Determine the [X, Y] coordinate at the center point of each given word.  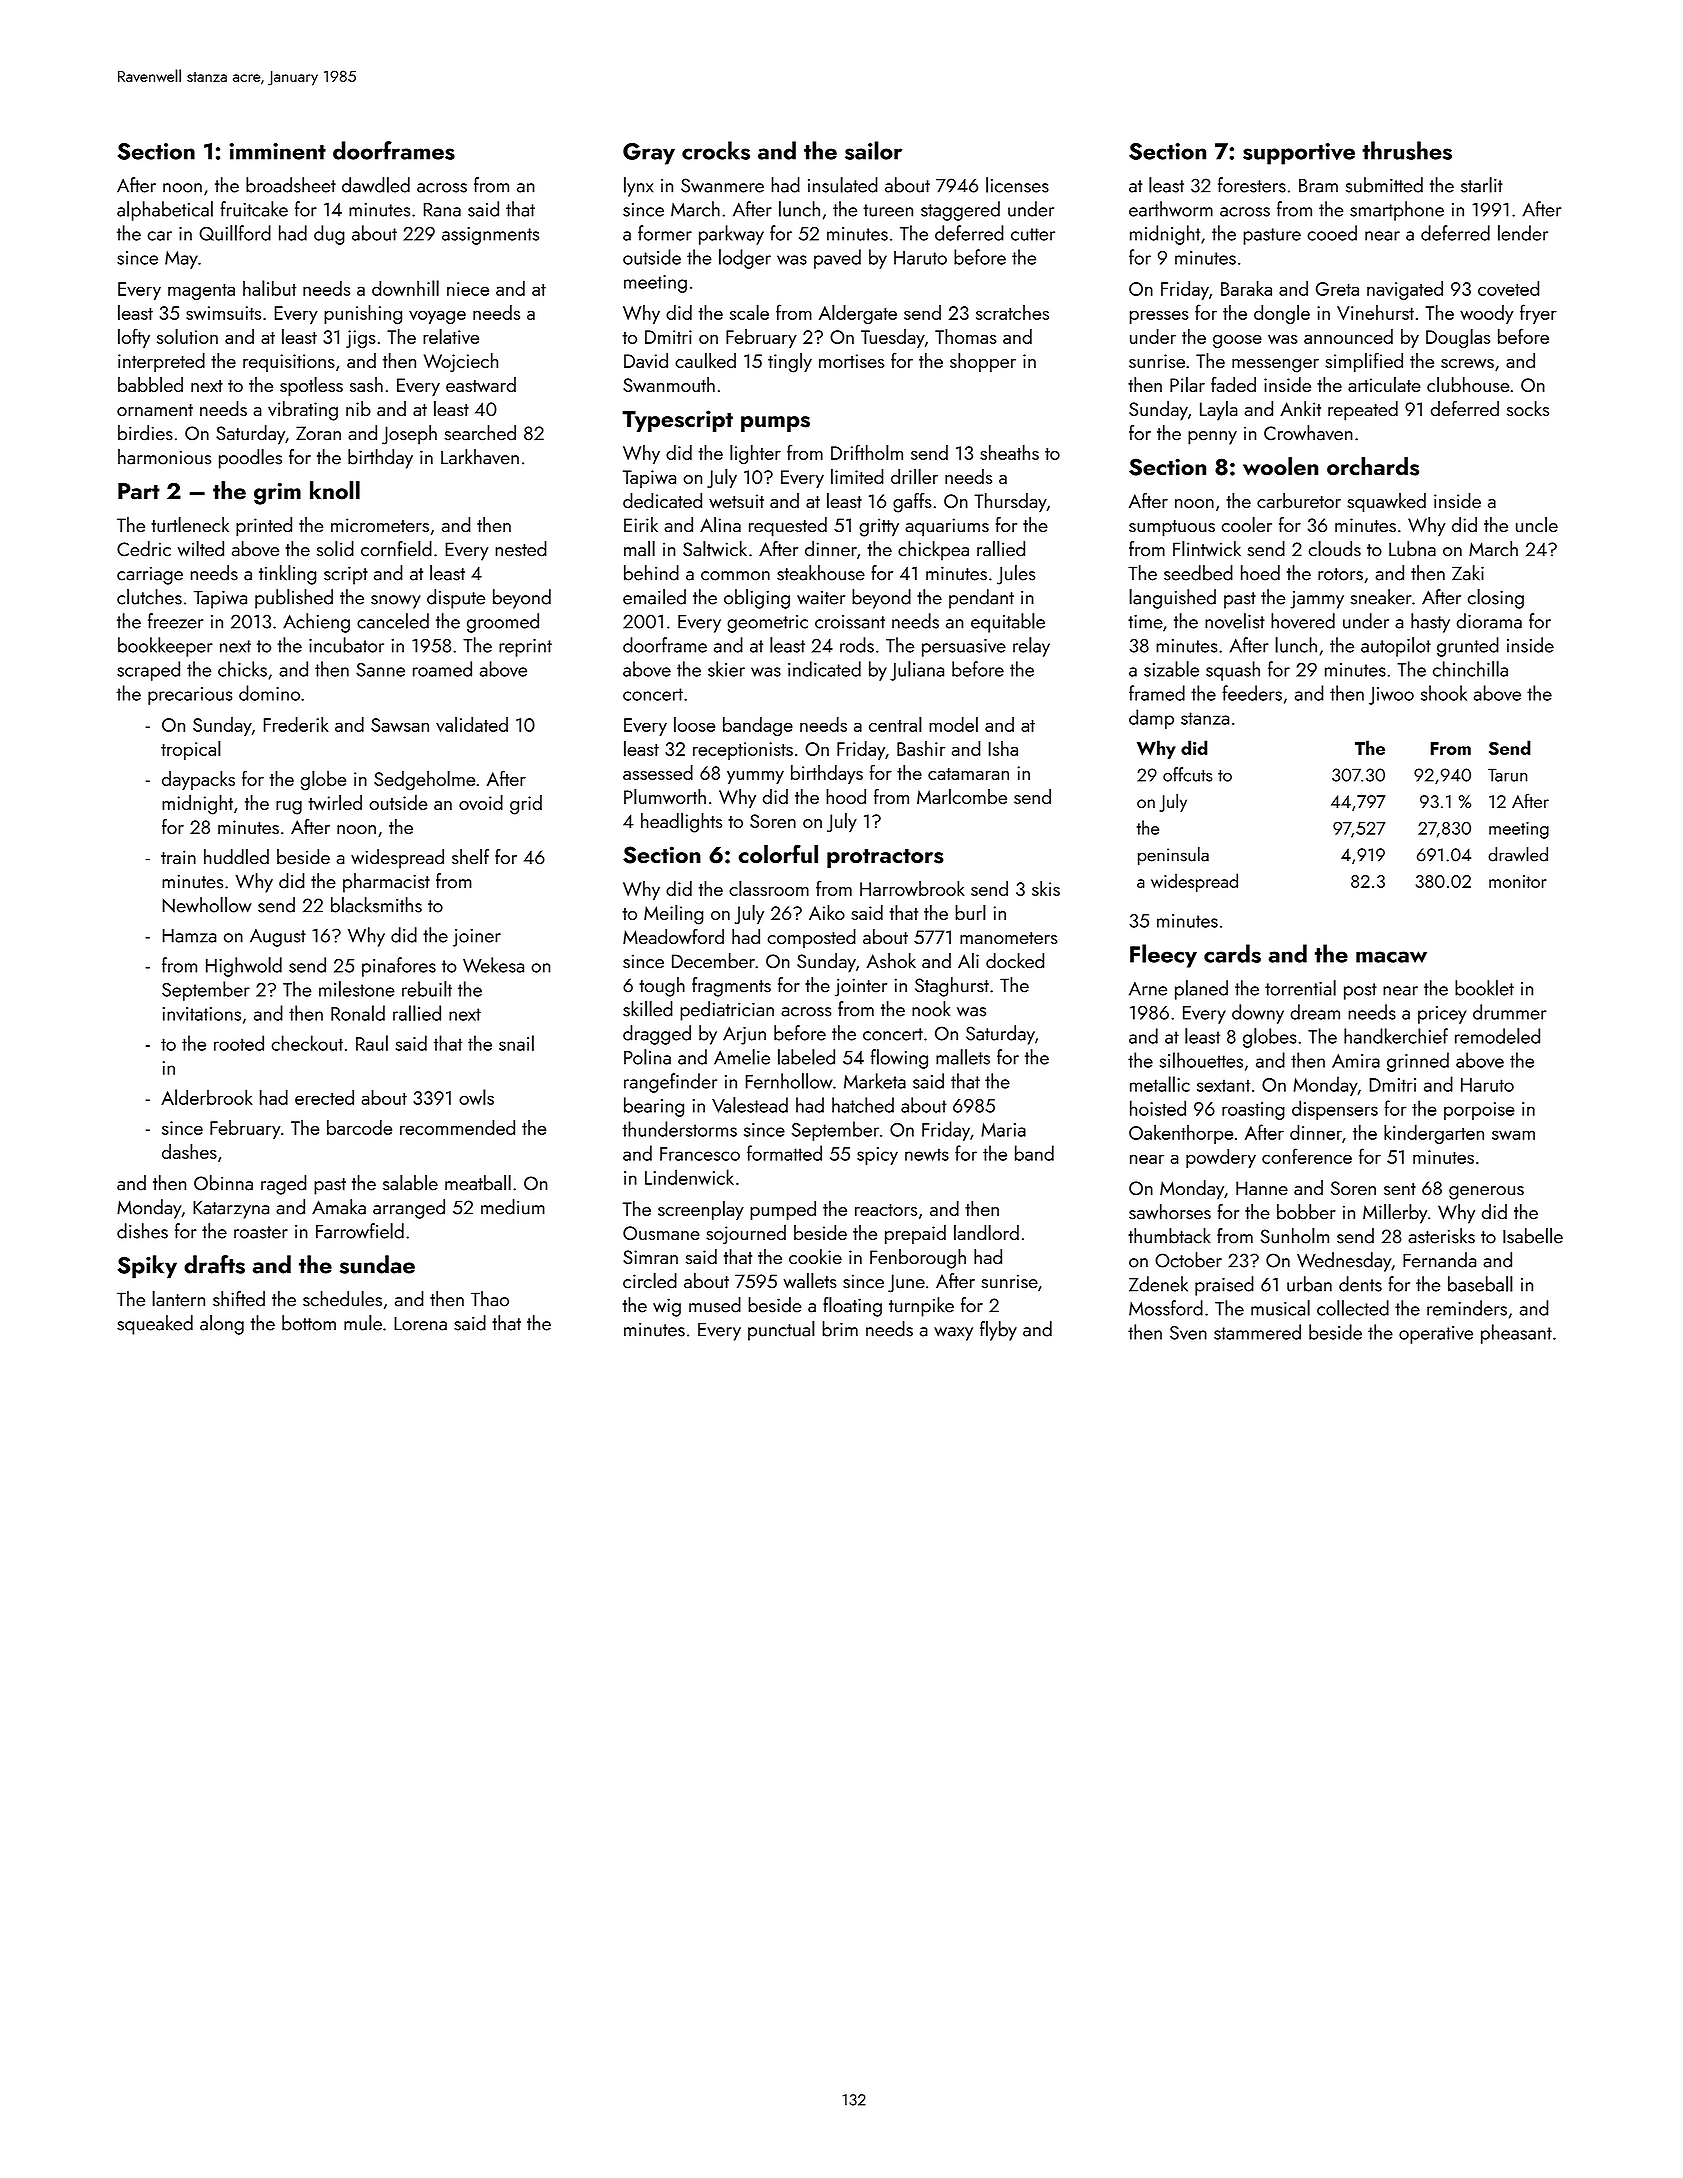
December [713, 961]
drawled [1518, 854]
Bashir [921, 748]
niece [468, 289]
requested [788, 527]
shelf [470, 857]
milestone [357, 989]
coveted [1508, 288]
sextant [1223, 1085]
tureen [888, 210]
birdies [145, 433]
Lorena [420, 1323]
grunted [1468, 647]
